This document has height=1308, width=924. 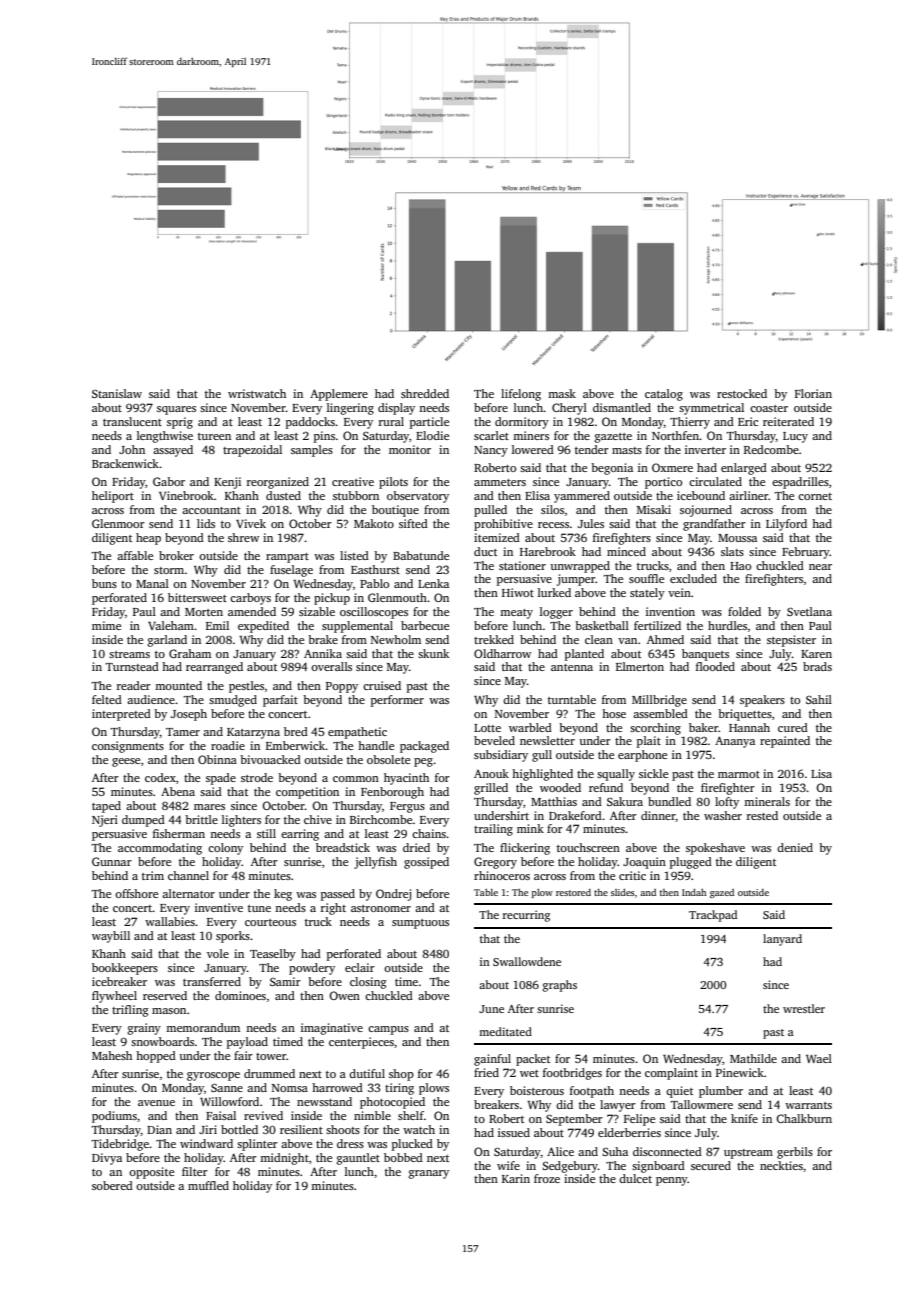 I want to click on Applemere, so click(x=339, y=395).
